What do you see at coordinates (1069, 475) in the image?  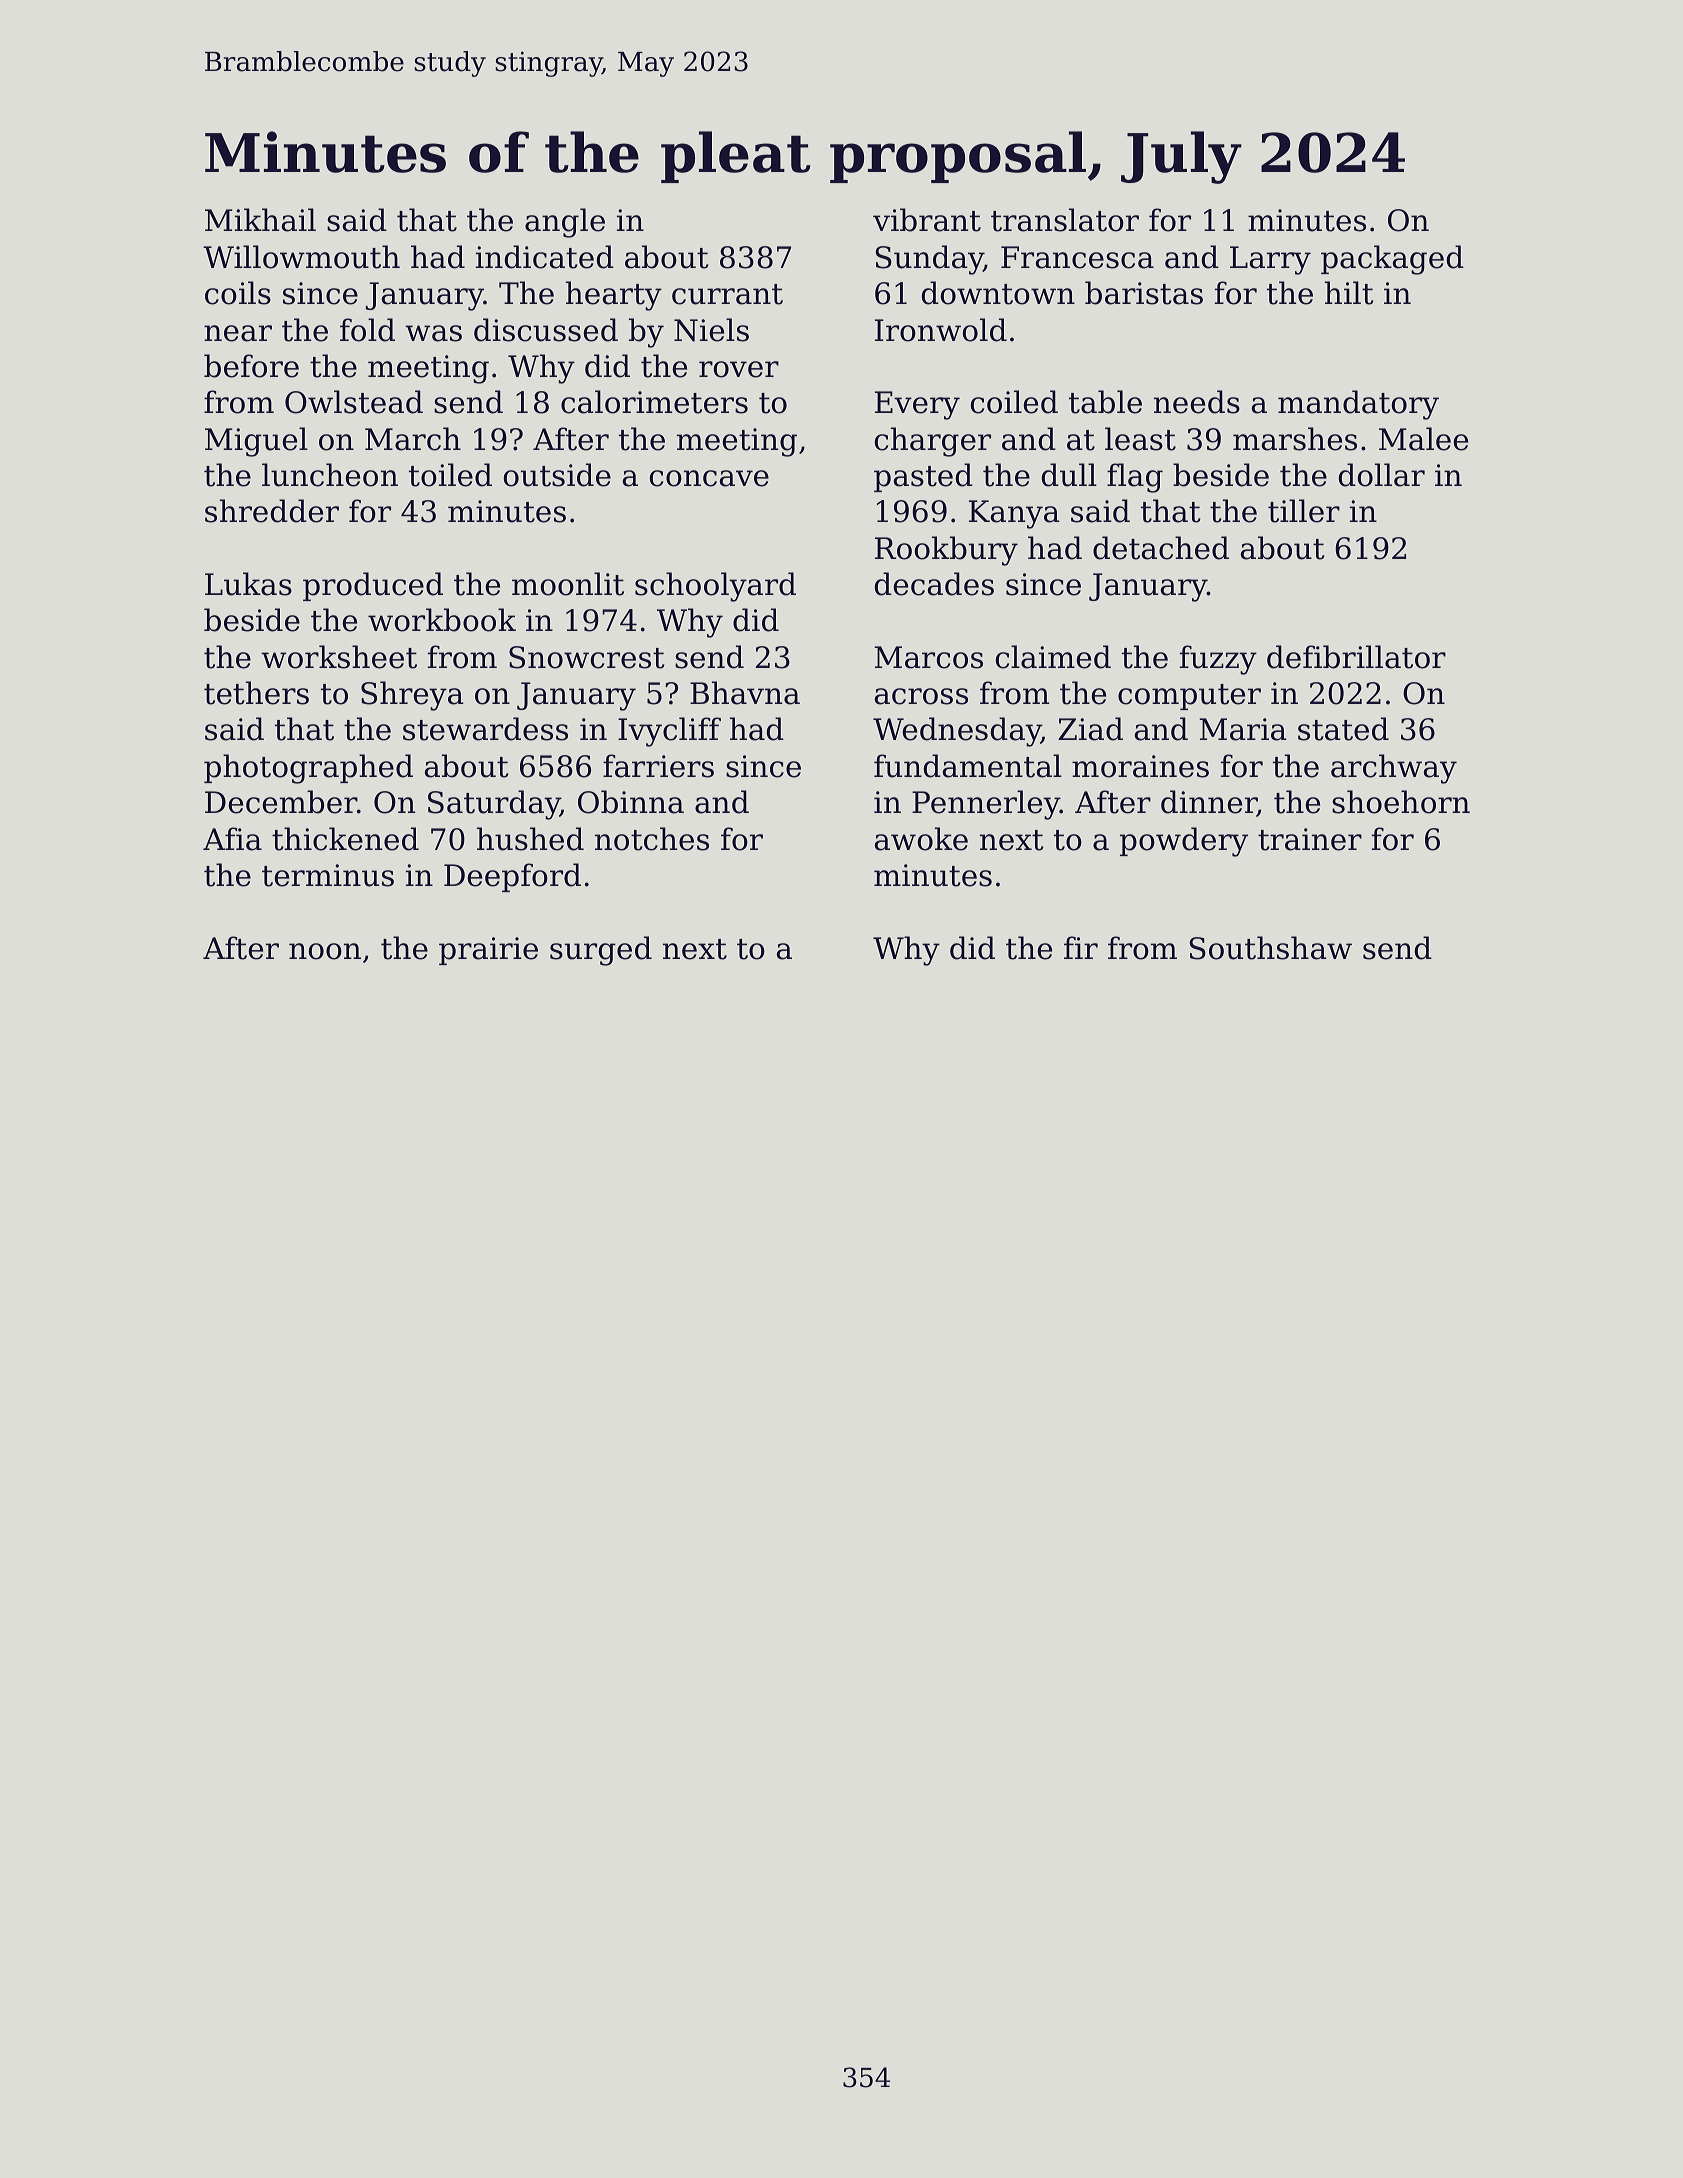 I see `dull` at bounding box center [1069, 475].
